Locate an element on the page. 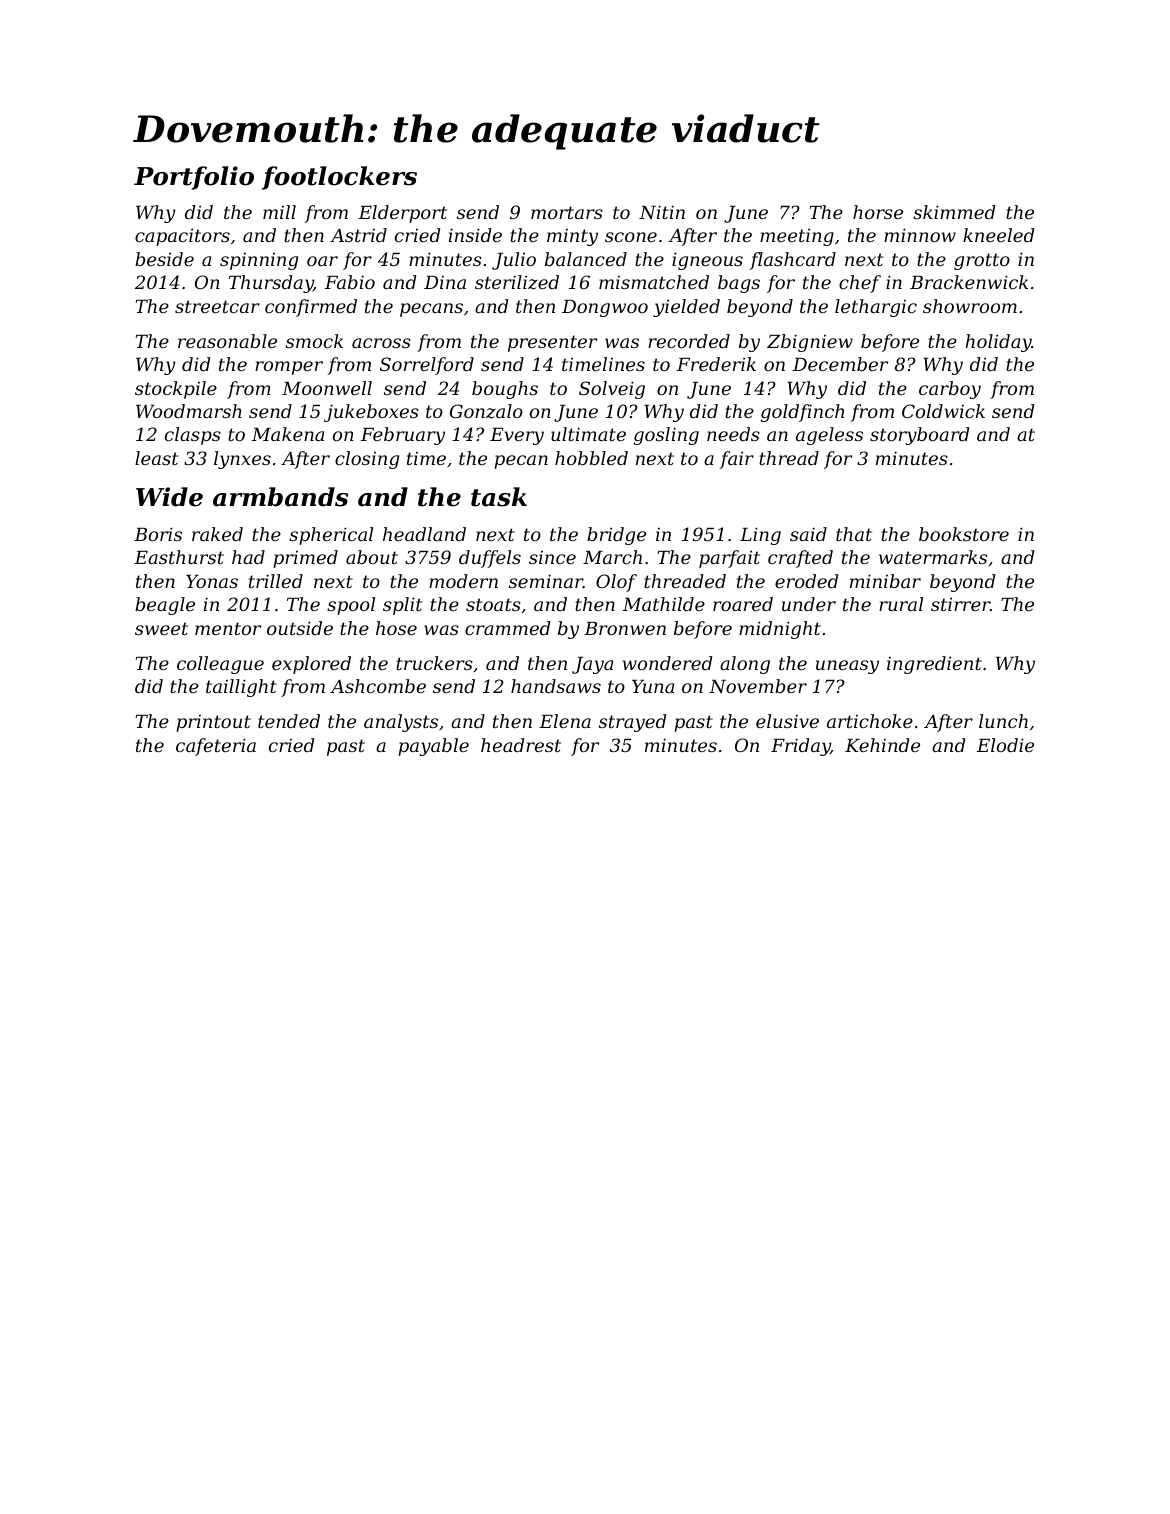 Image resolution: width=1170 pixels, height=1514 pixels. carboy is located at coordinates (950, 390).
